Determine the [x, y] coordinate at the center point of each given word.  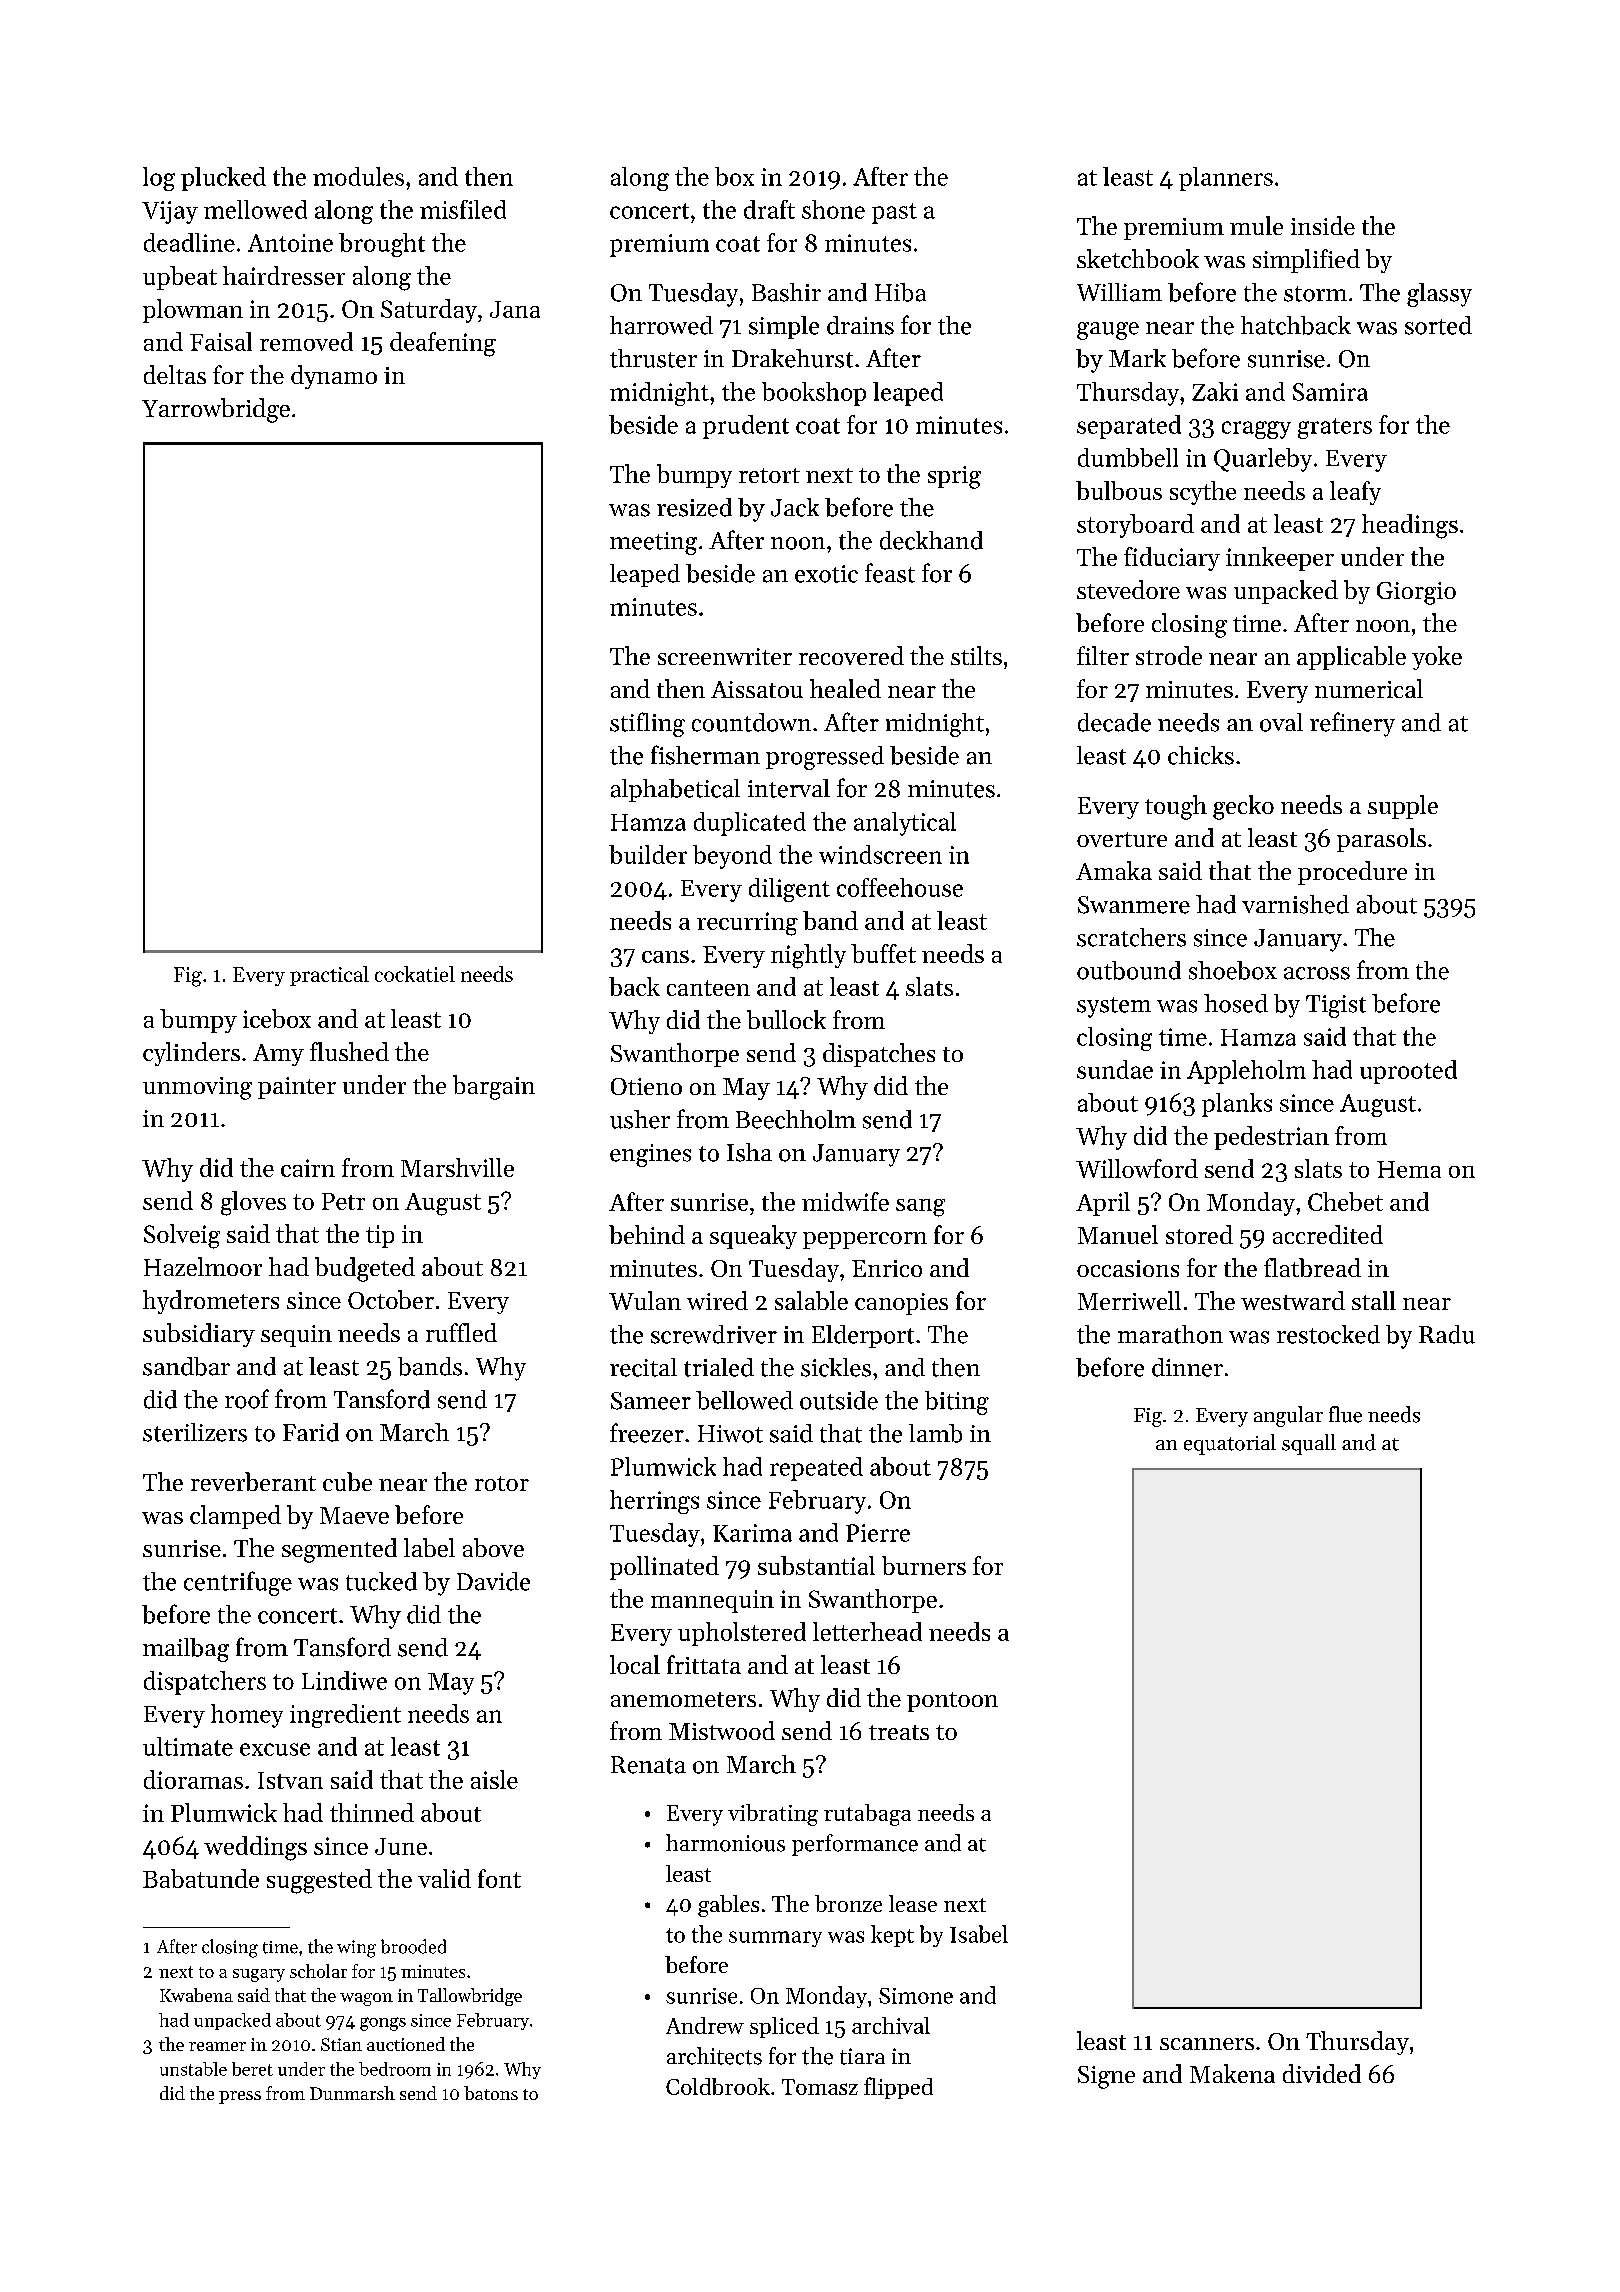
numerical [1369, 688]
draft [769, 209]
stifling [647, 724]
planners [1226, 179]
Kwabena [196, 1995]
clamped [235, 1517]
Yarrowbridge [216, 410]
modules [358, 176]
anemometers [683, 1699]
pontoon [952, 1702]
